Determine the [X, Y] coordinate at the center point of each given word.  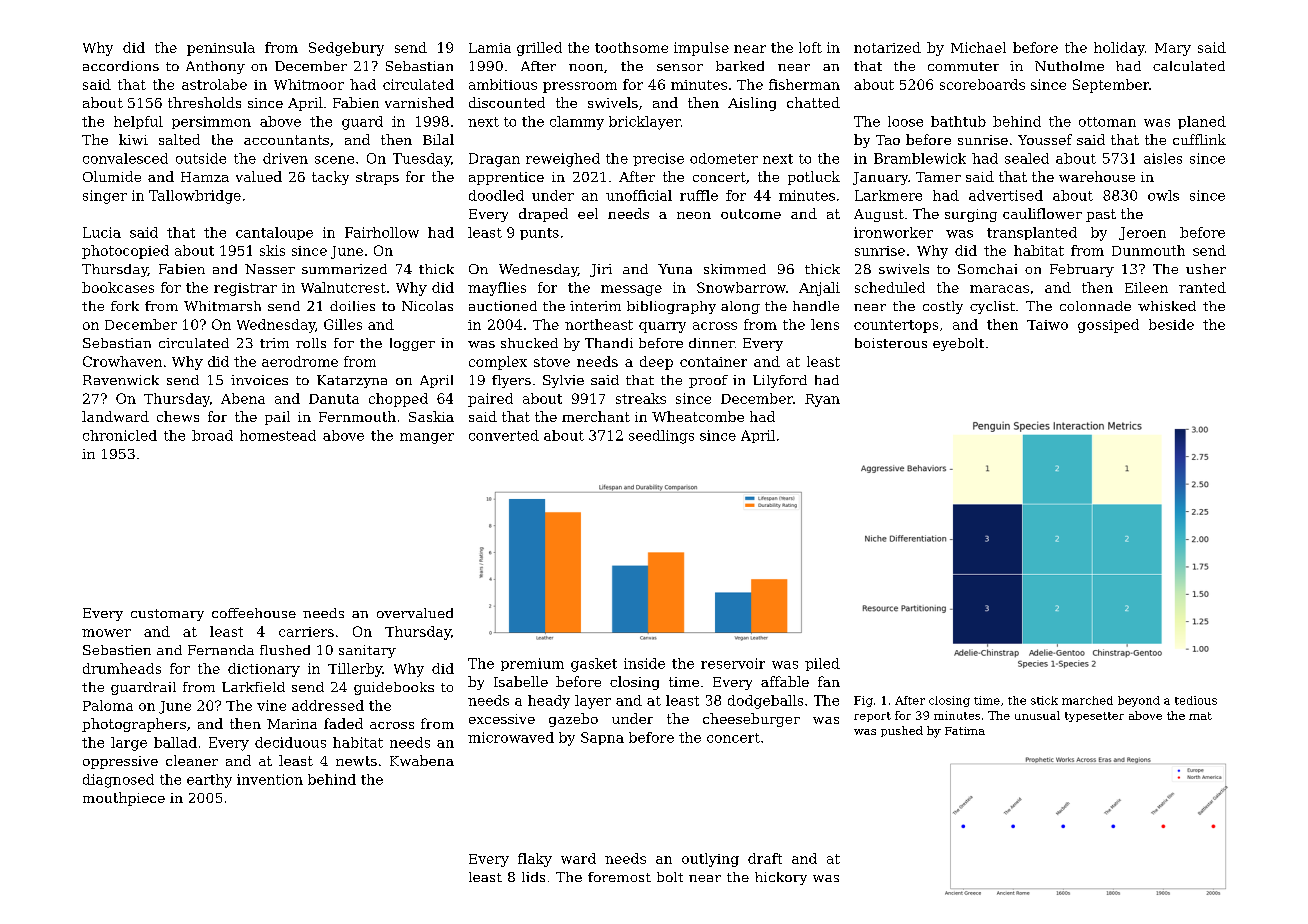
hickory [781, 878]
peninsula [221, 49]
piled [822, 664]
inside [644, 663]
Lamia [490, 48]
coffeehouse [254, 613]
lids [533, 877]
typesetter [1094, 717]
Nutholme [1069, 66]
